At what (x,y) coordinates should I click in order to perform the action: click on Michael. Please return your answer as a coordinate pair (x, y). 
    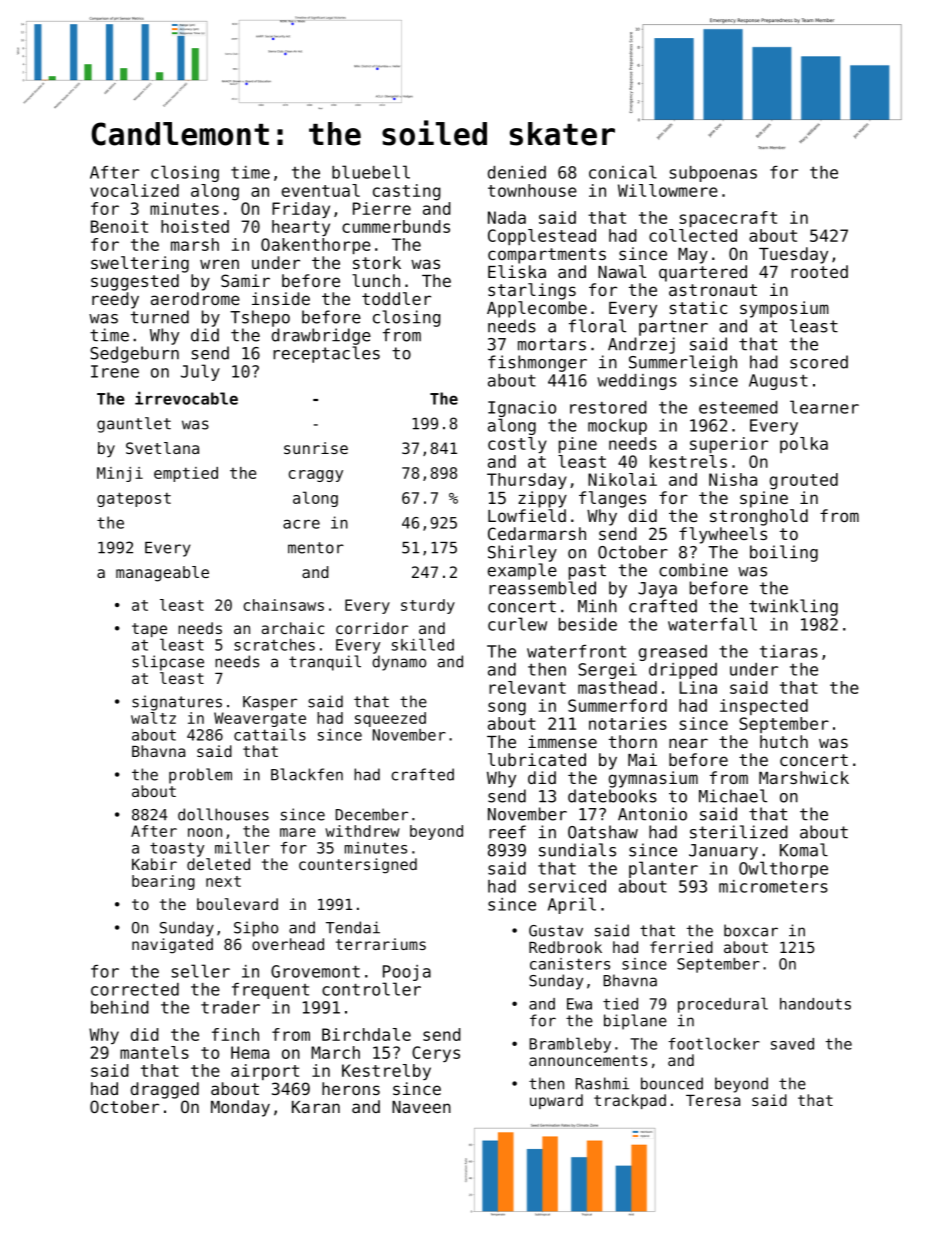
    Looking at the image, I should click on (733, 796).
